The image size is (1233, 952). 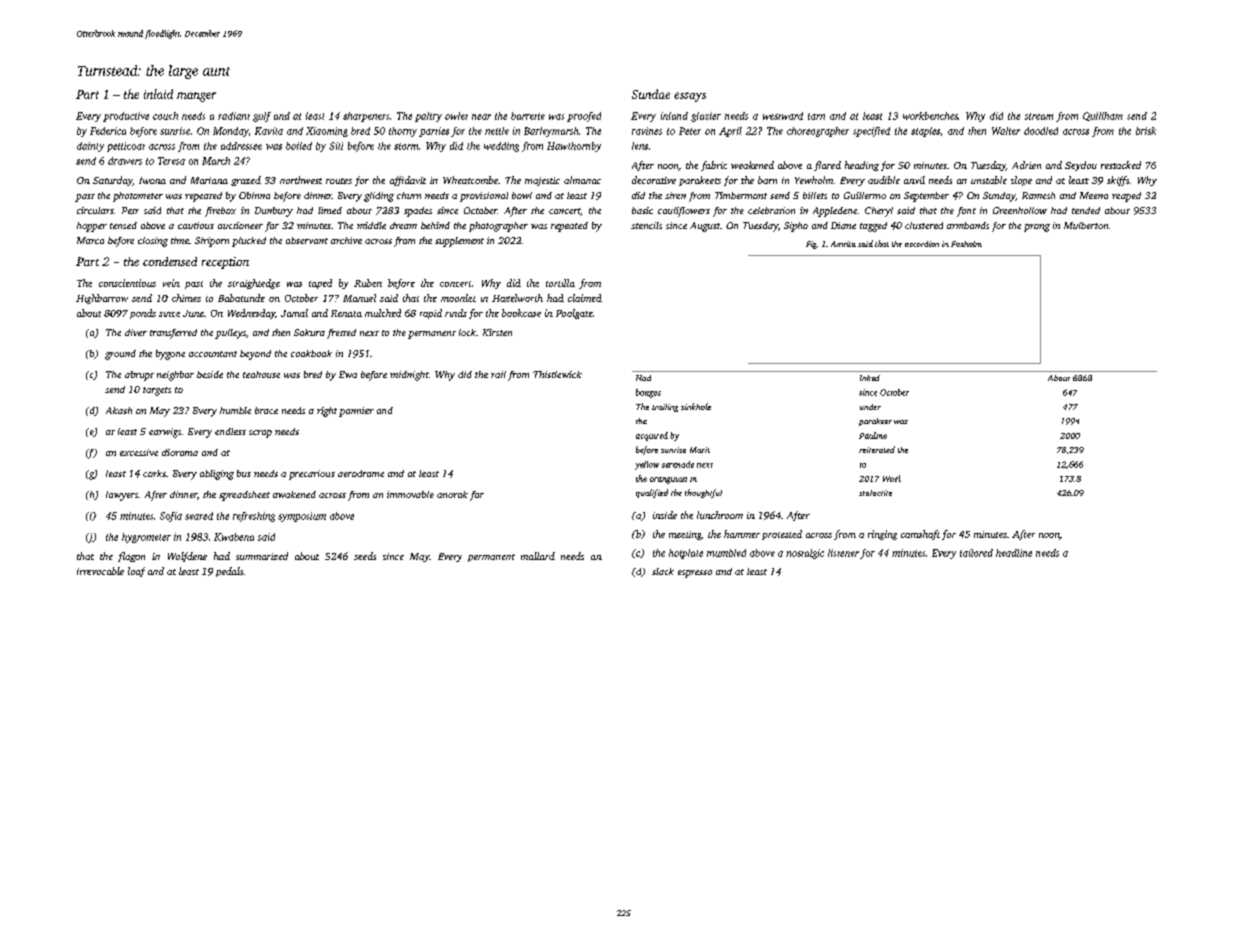 I want to click on owlet, so click(x=456, y=116).
